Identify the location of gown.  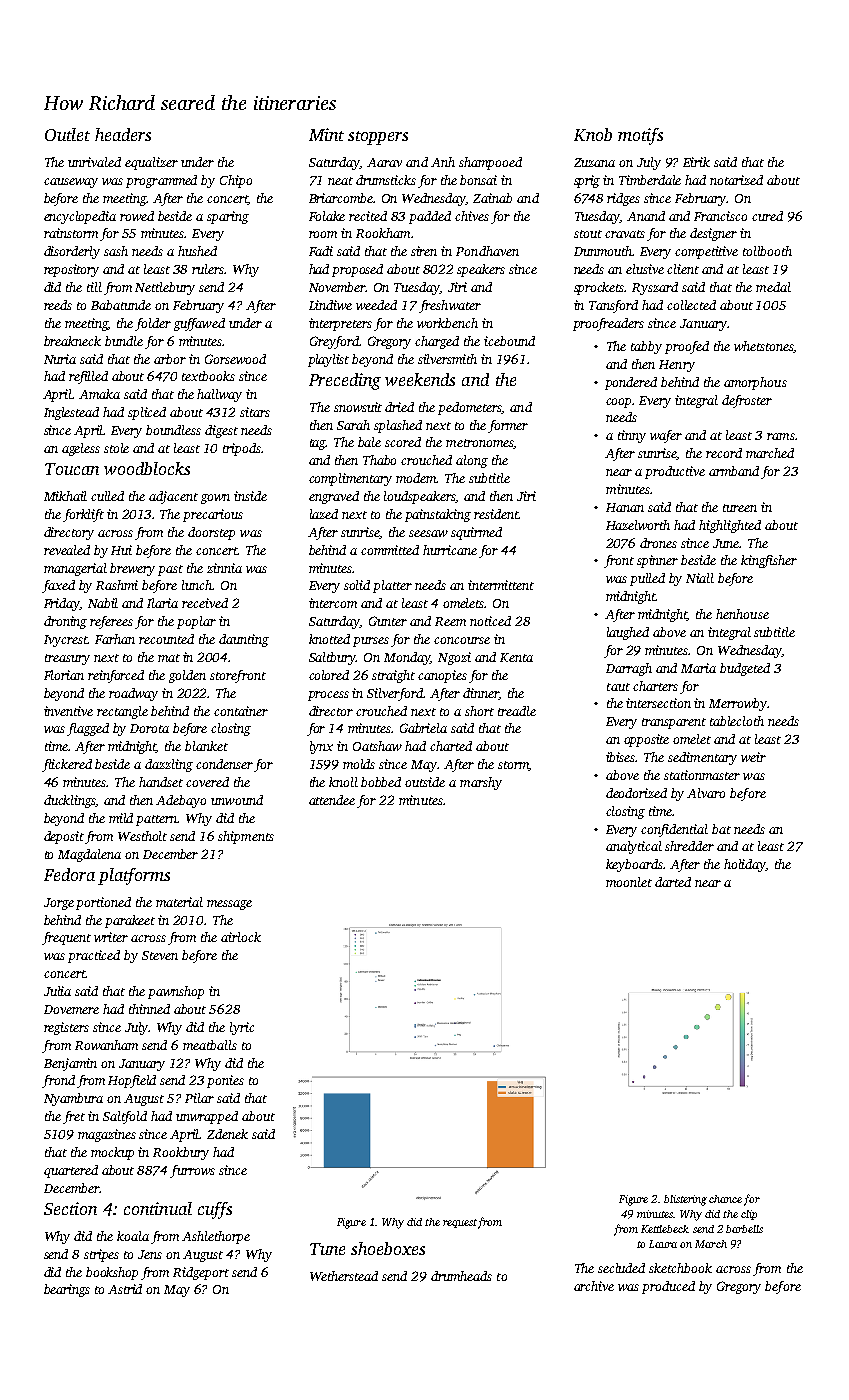
(215, 499).
